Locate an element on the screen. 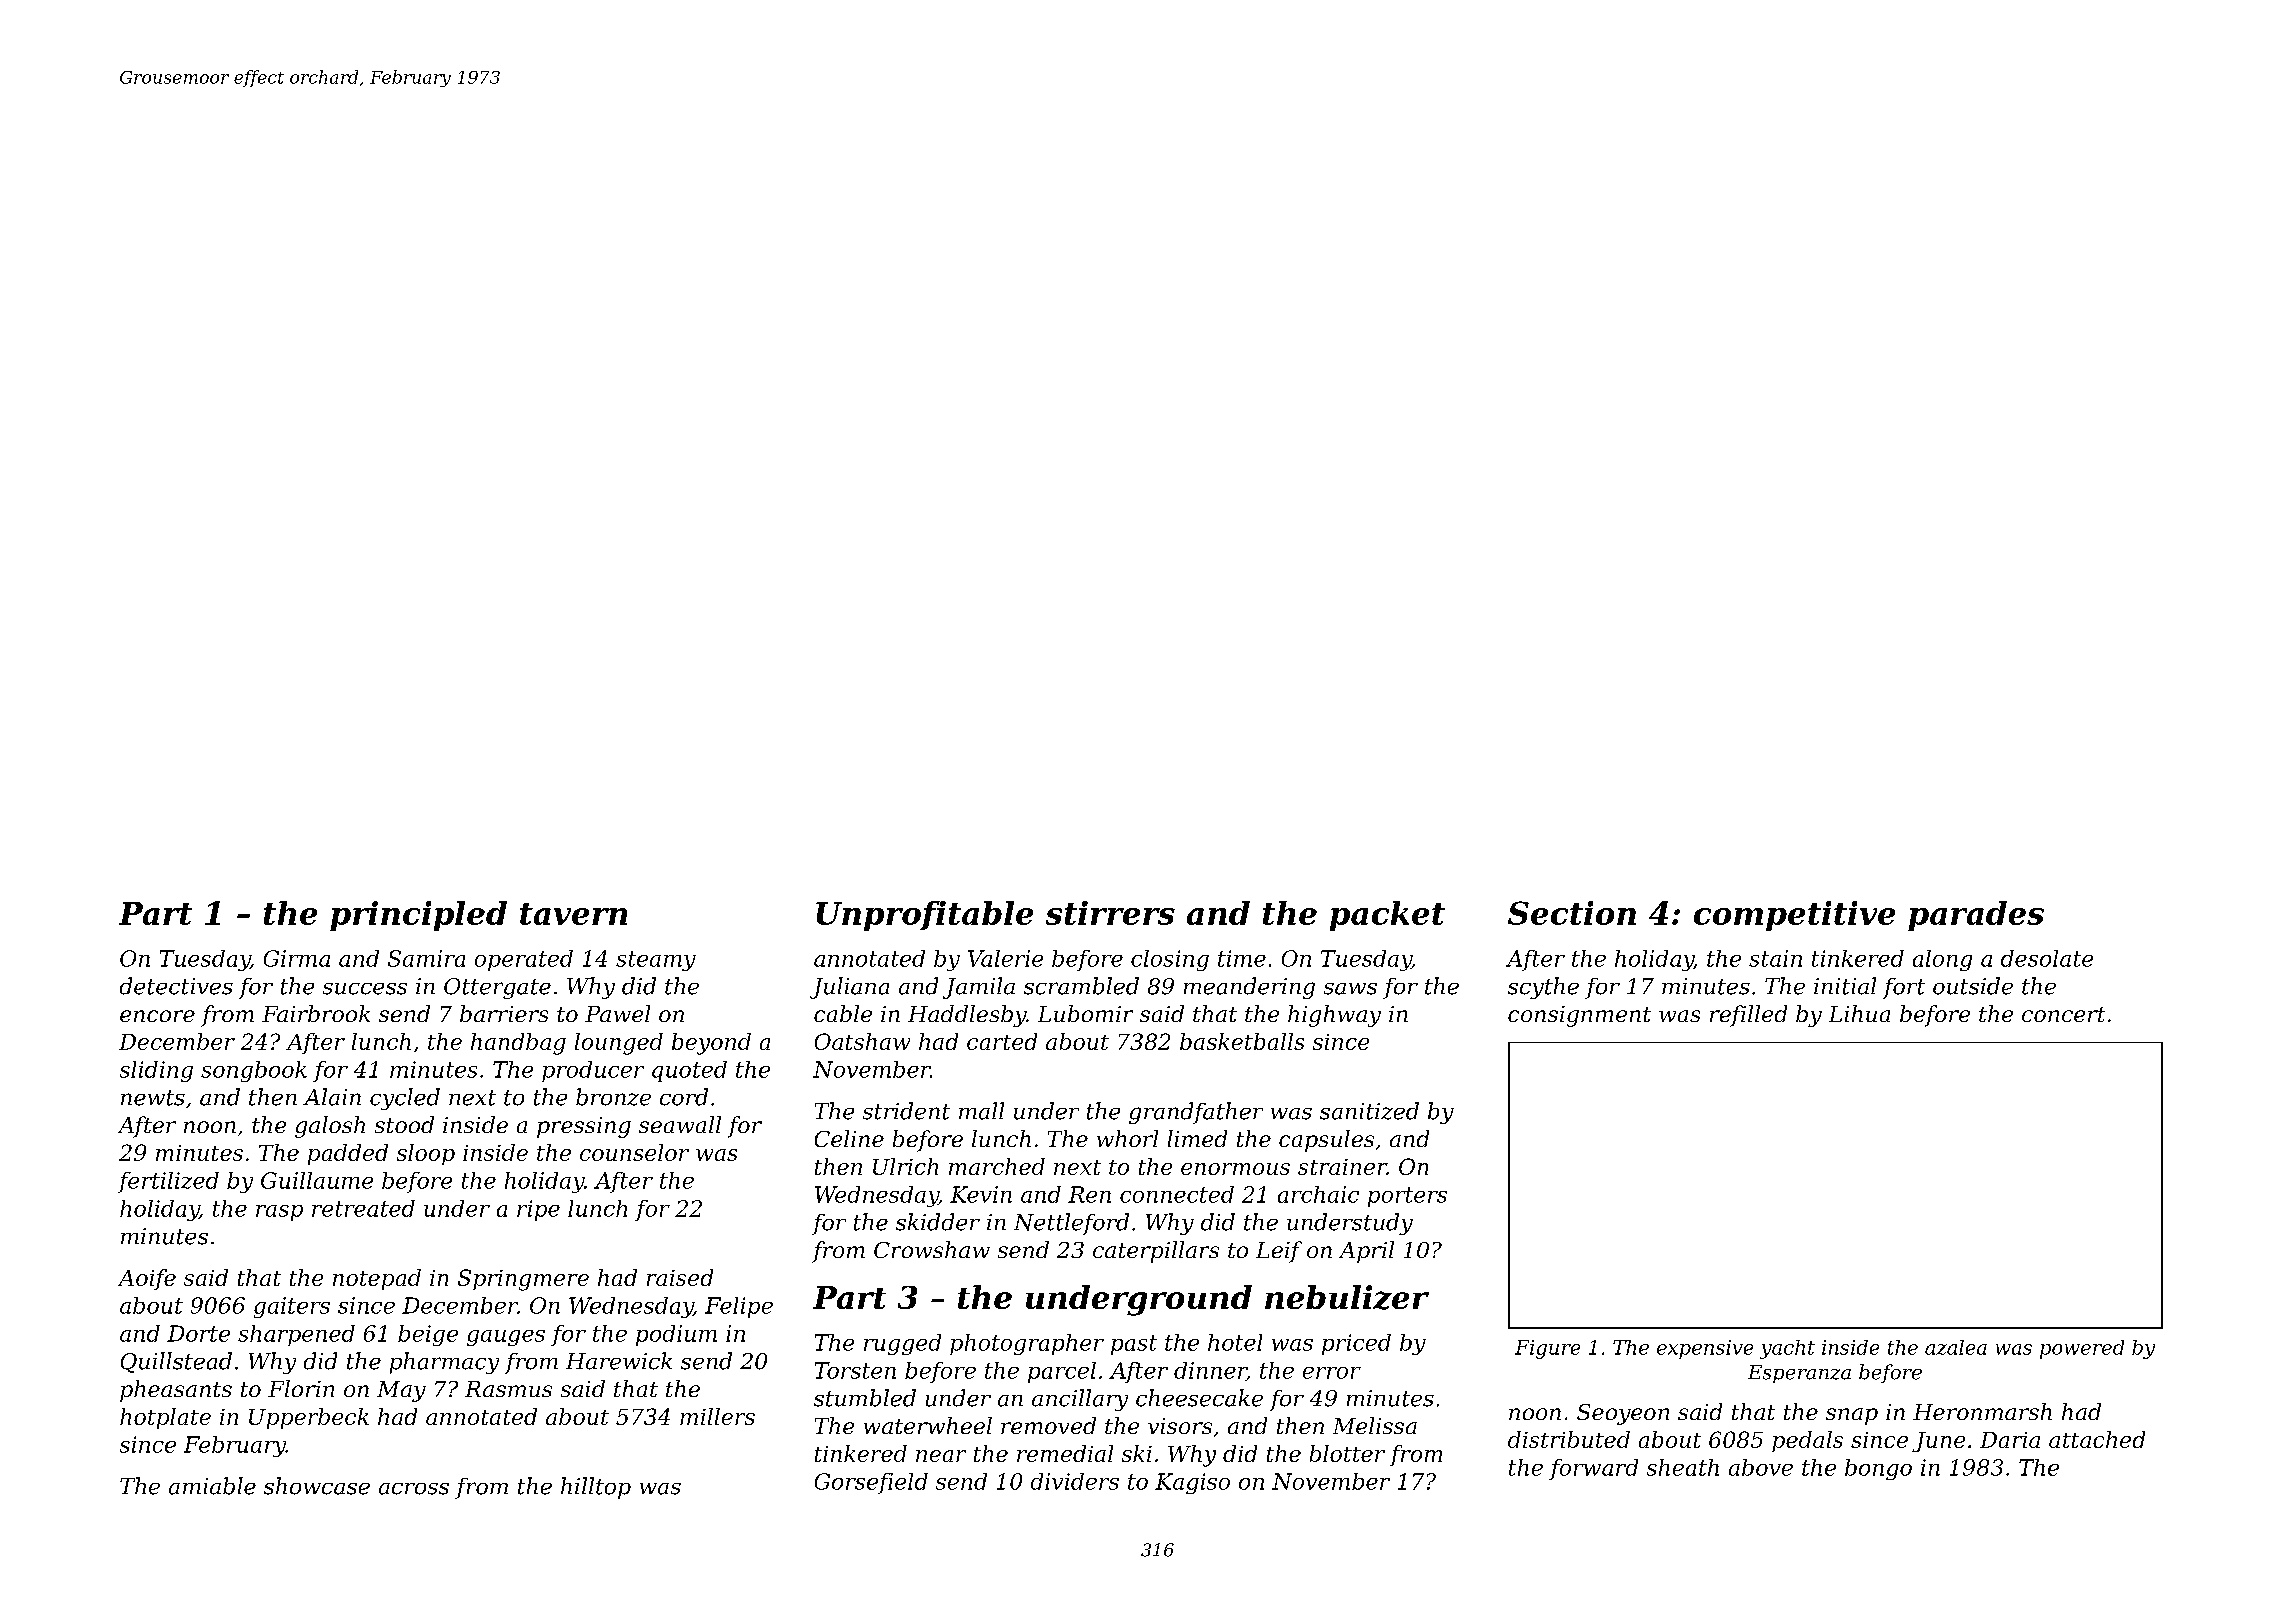 Image resolution: width=2282 pixels, height=1614 pixels. tavern is located at coordinates (573, 914).
